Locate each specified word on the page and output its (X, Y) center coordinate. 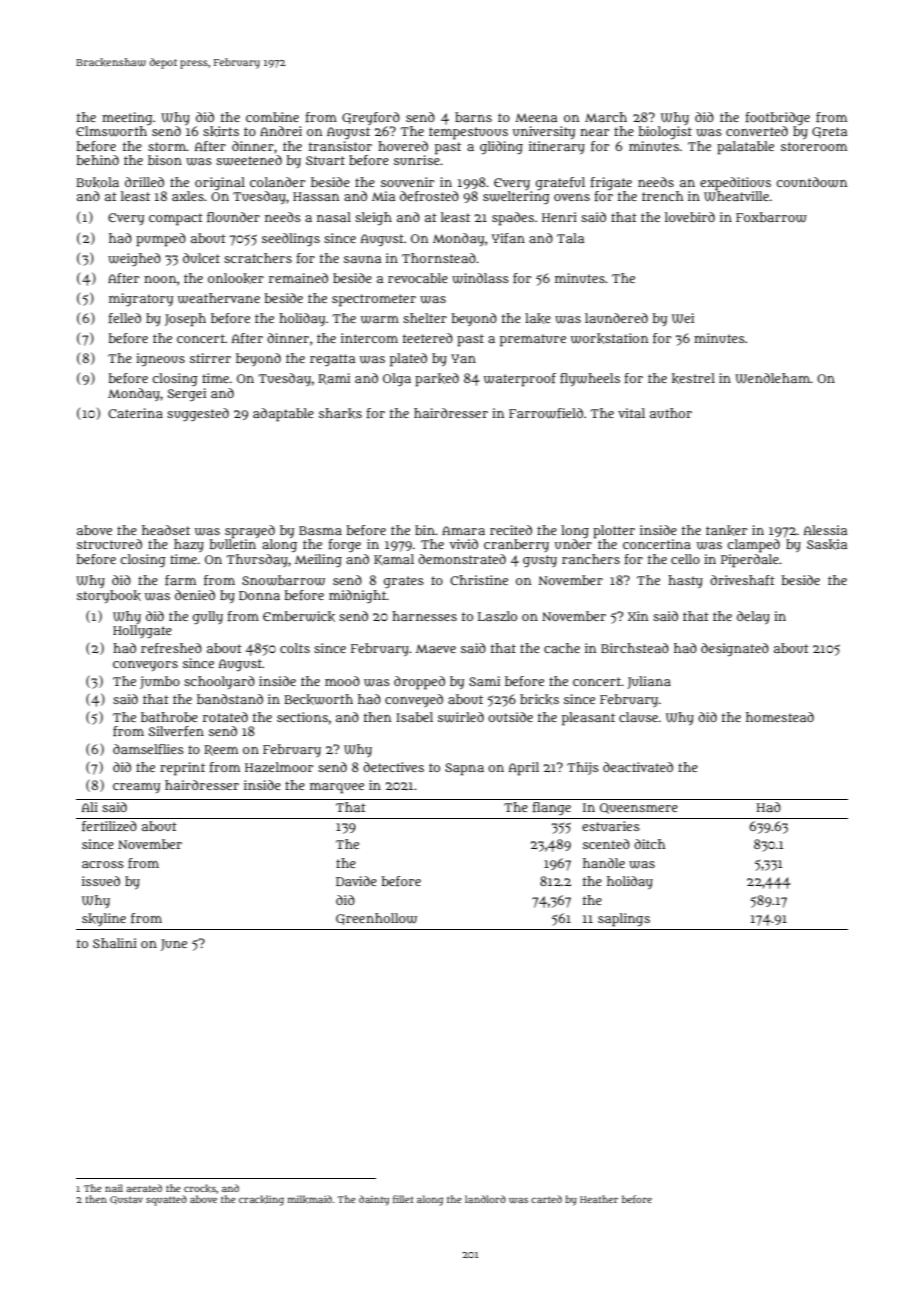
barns (473, 117)
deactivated (638, 767)
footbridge (778, 119)
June (174, 945)
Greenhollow (376, 919)
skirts (221, 131)
